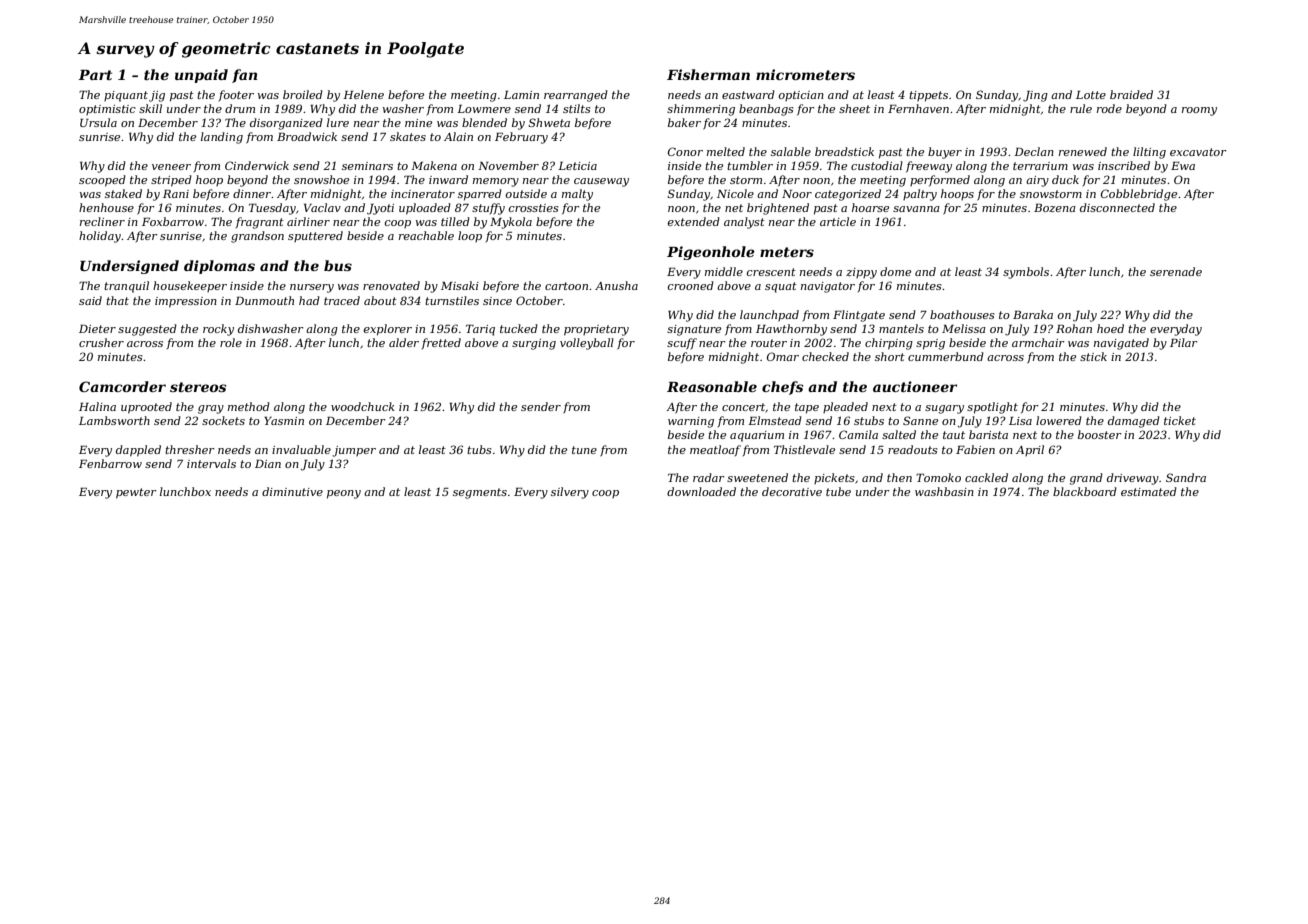 Image resolution: width=1308 pixels, height=924 pixels. Describe the element at coordinates (123, 193) in the image. I see `staked` at that location.
